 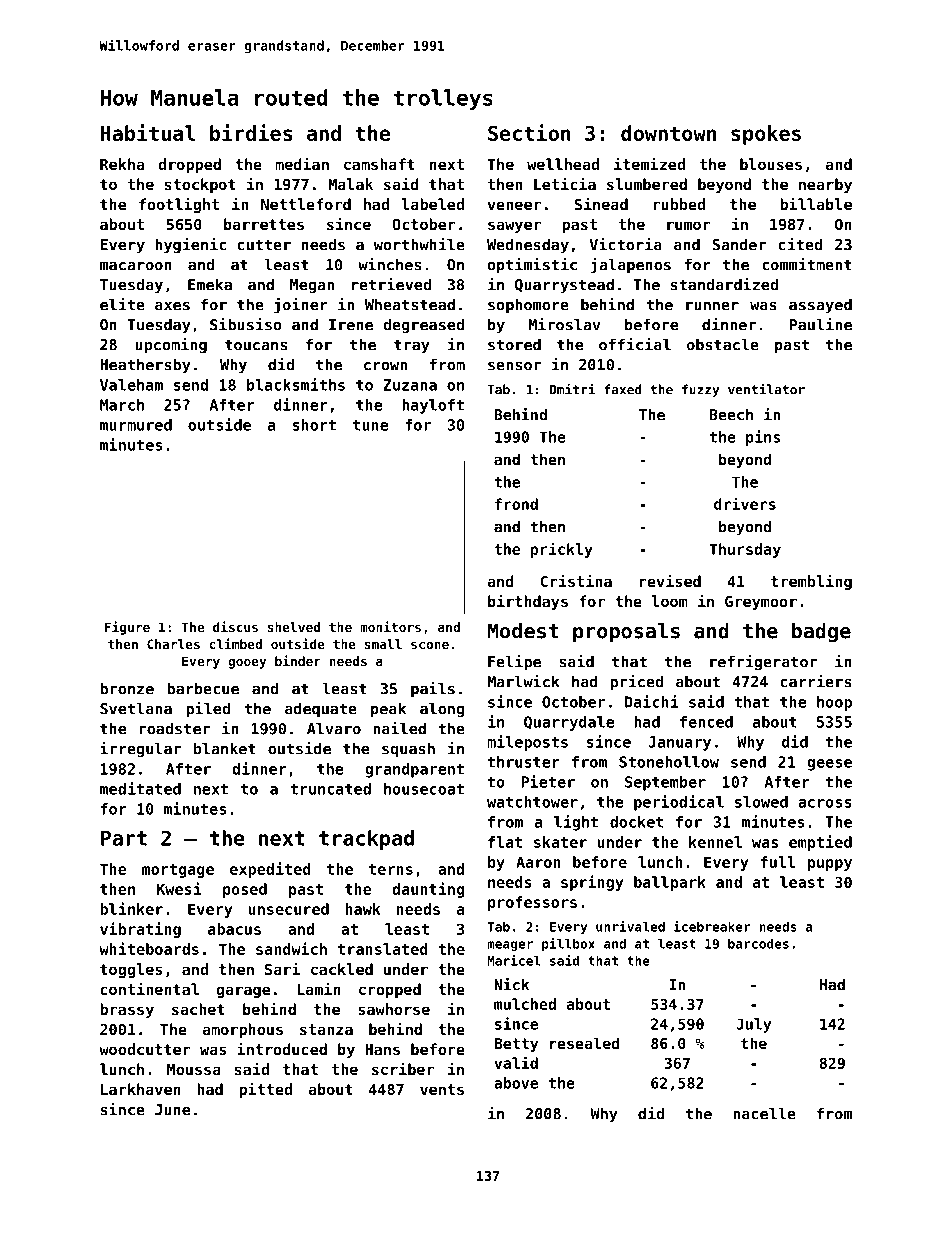 What do you see at coordinates (563, 164) in the page?
I see `wellhead` at bounding box center [563, 164].
